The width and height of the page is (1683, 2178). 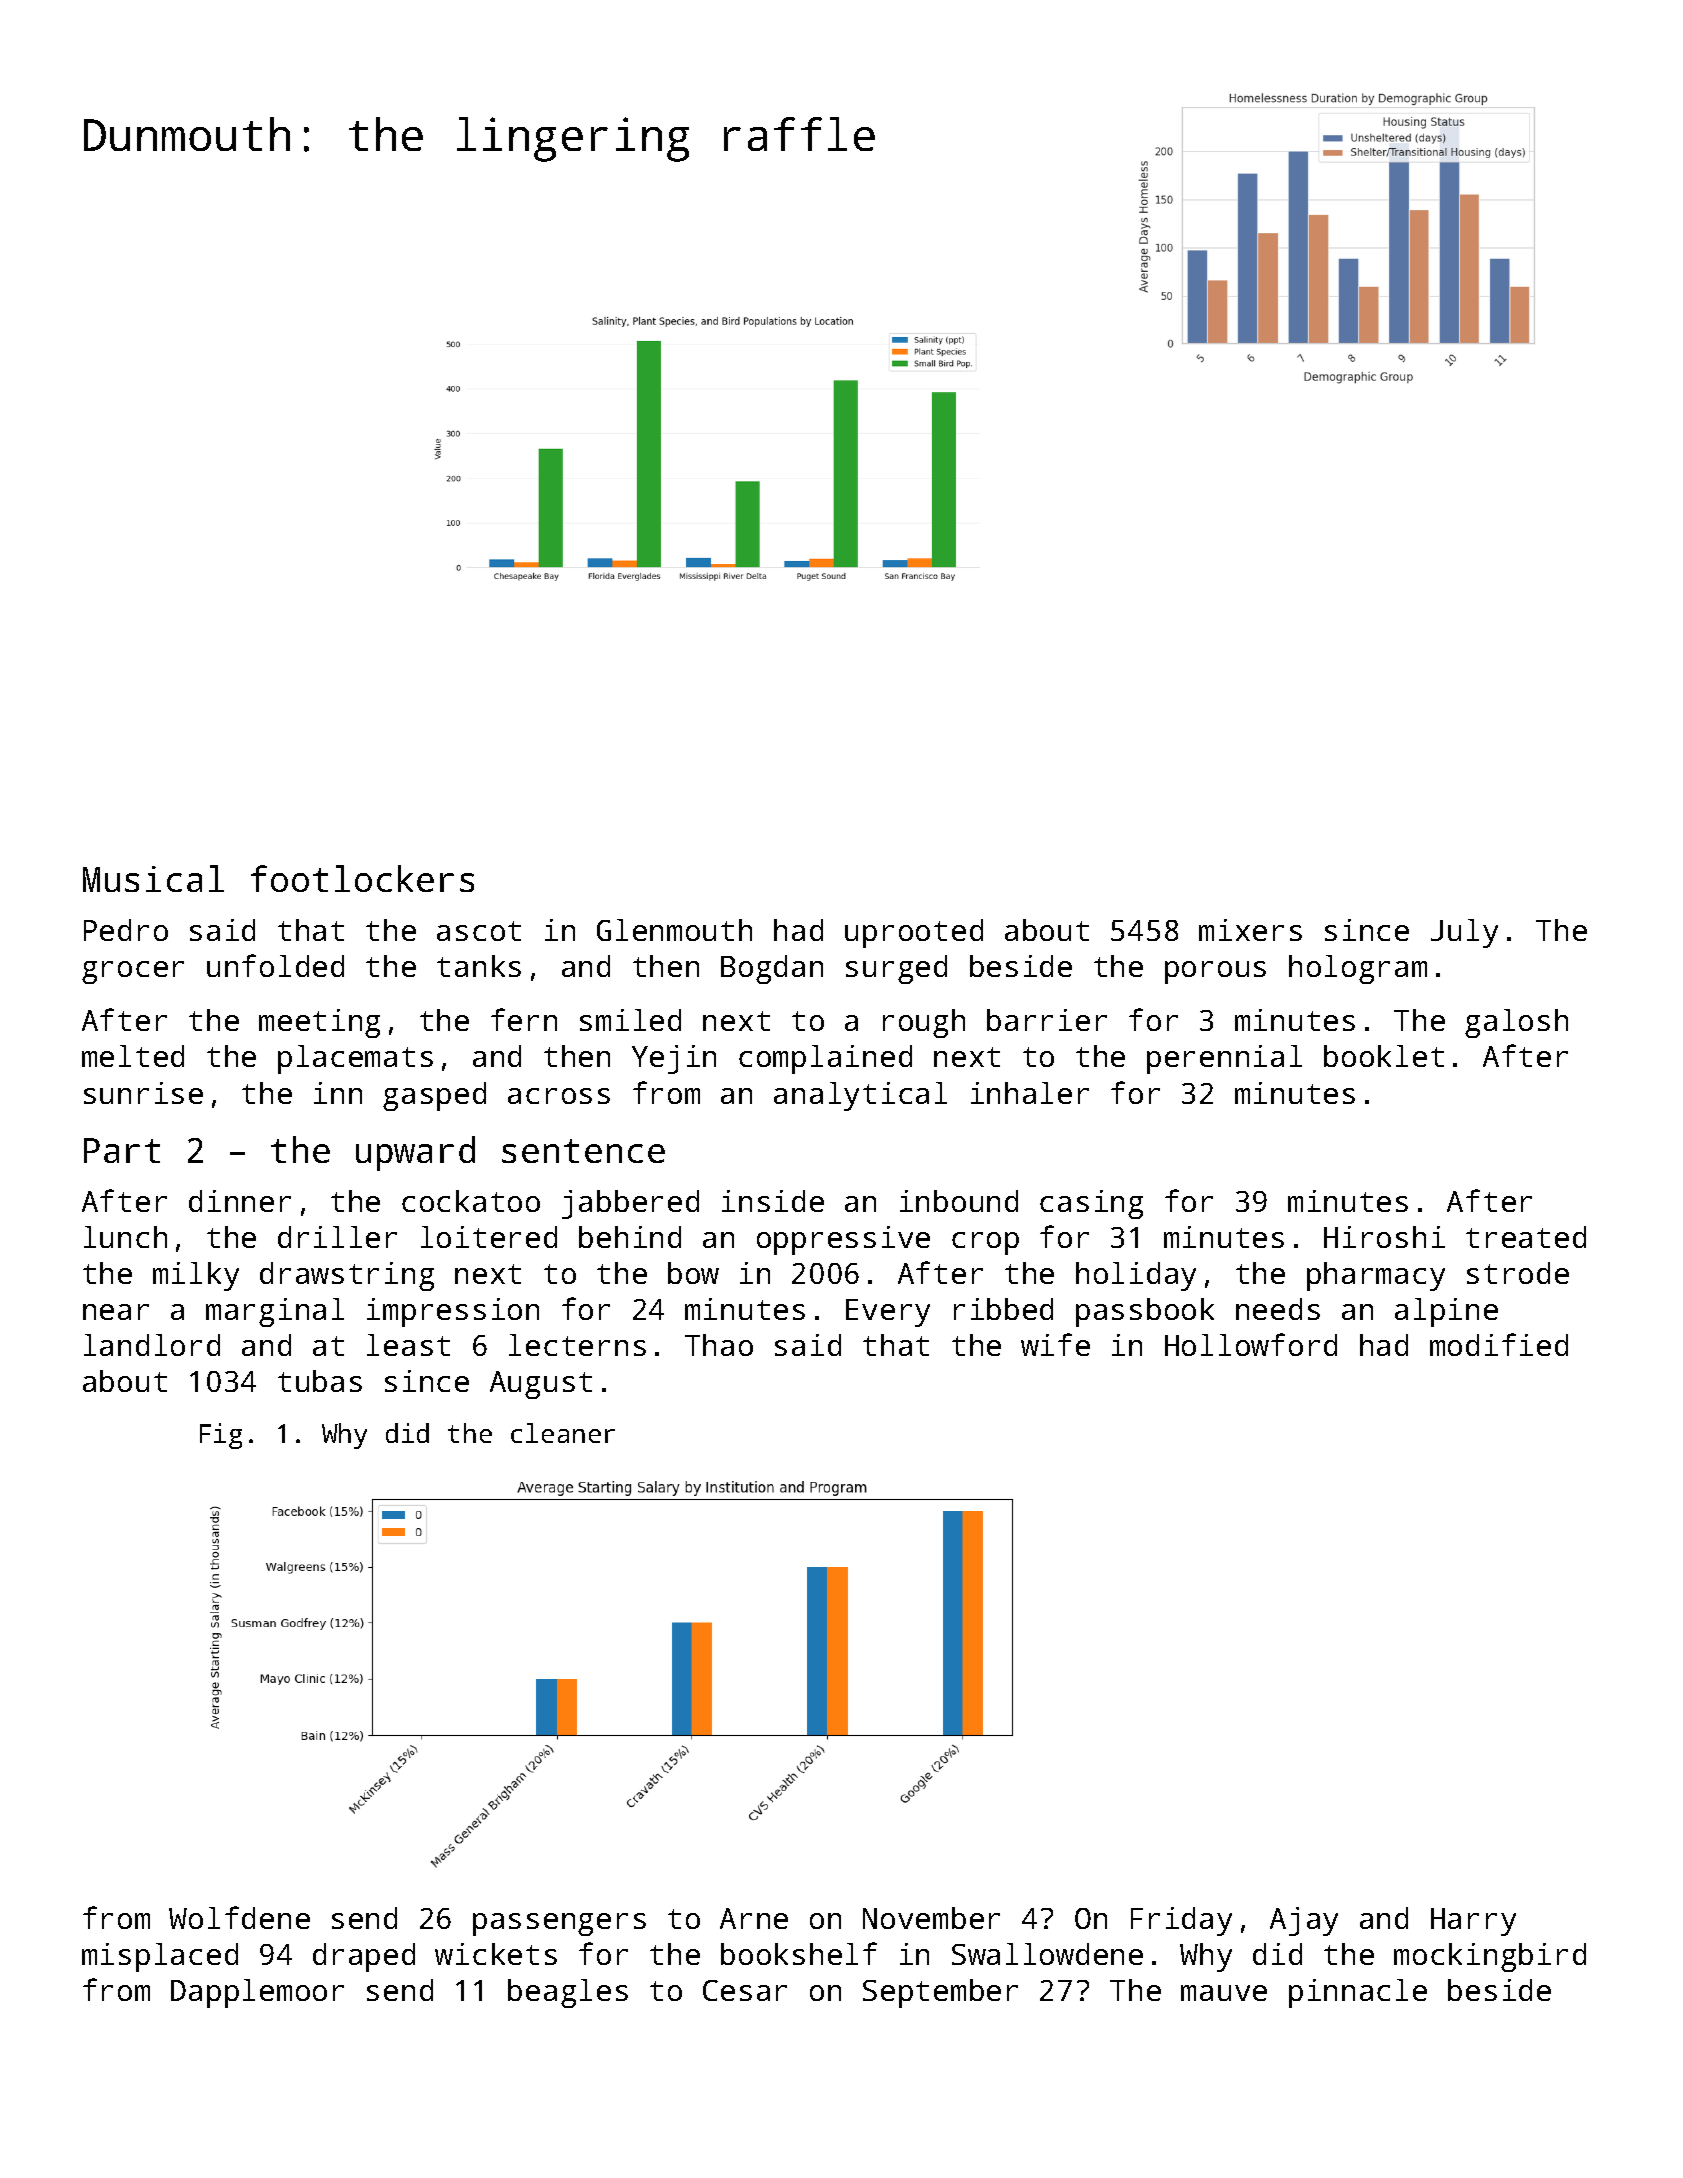 What do you see at coordinates (160, 1957) in the page?
I see `misplaced` at bounding box center [160, 1957].
